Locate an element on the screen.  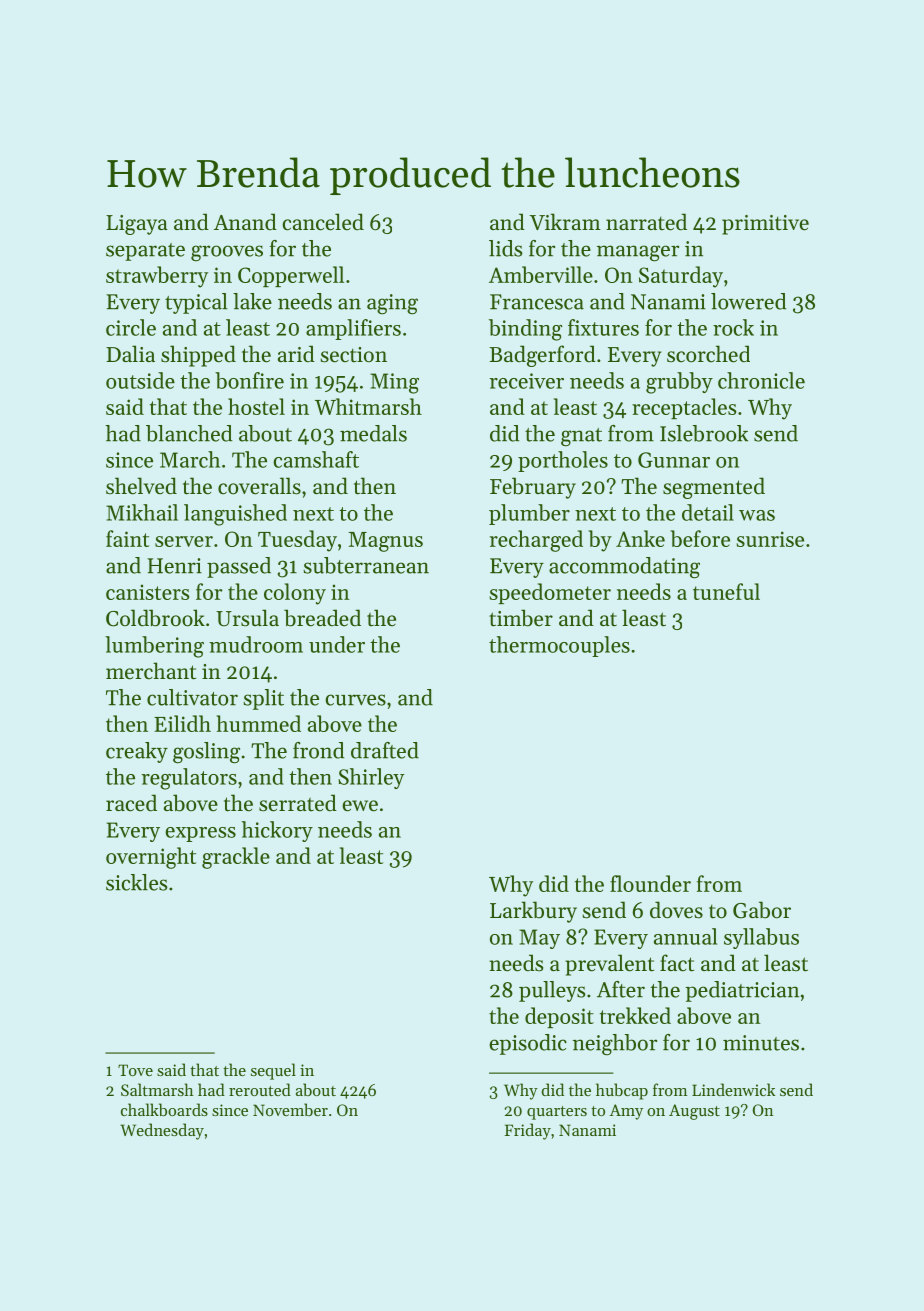
timber is located at coordinates (521, 618).
